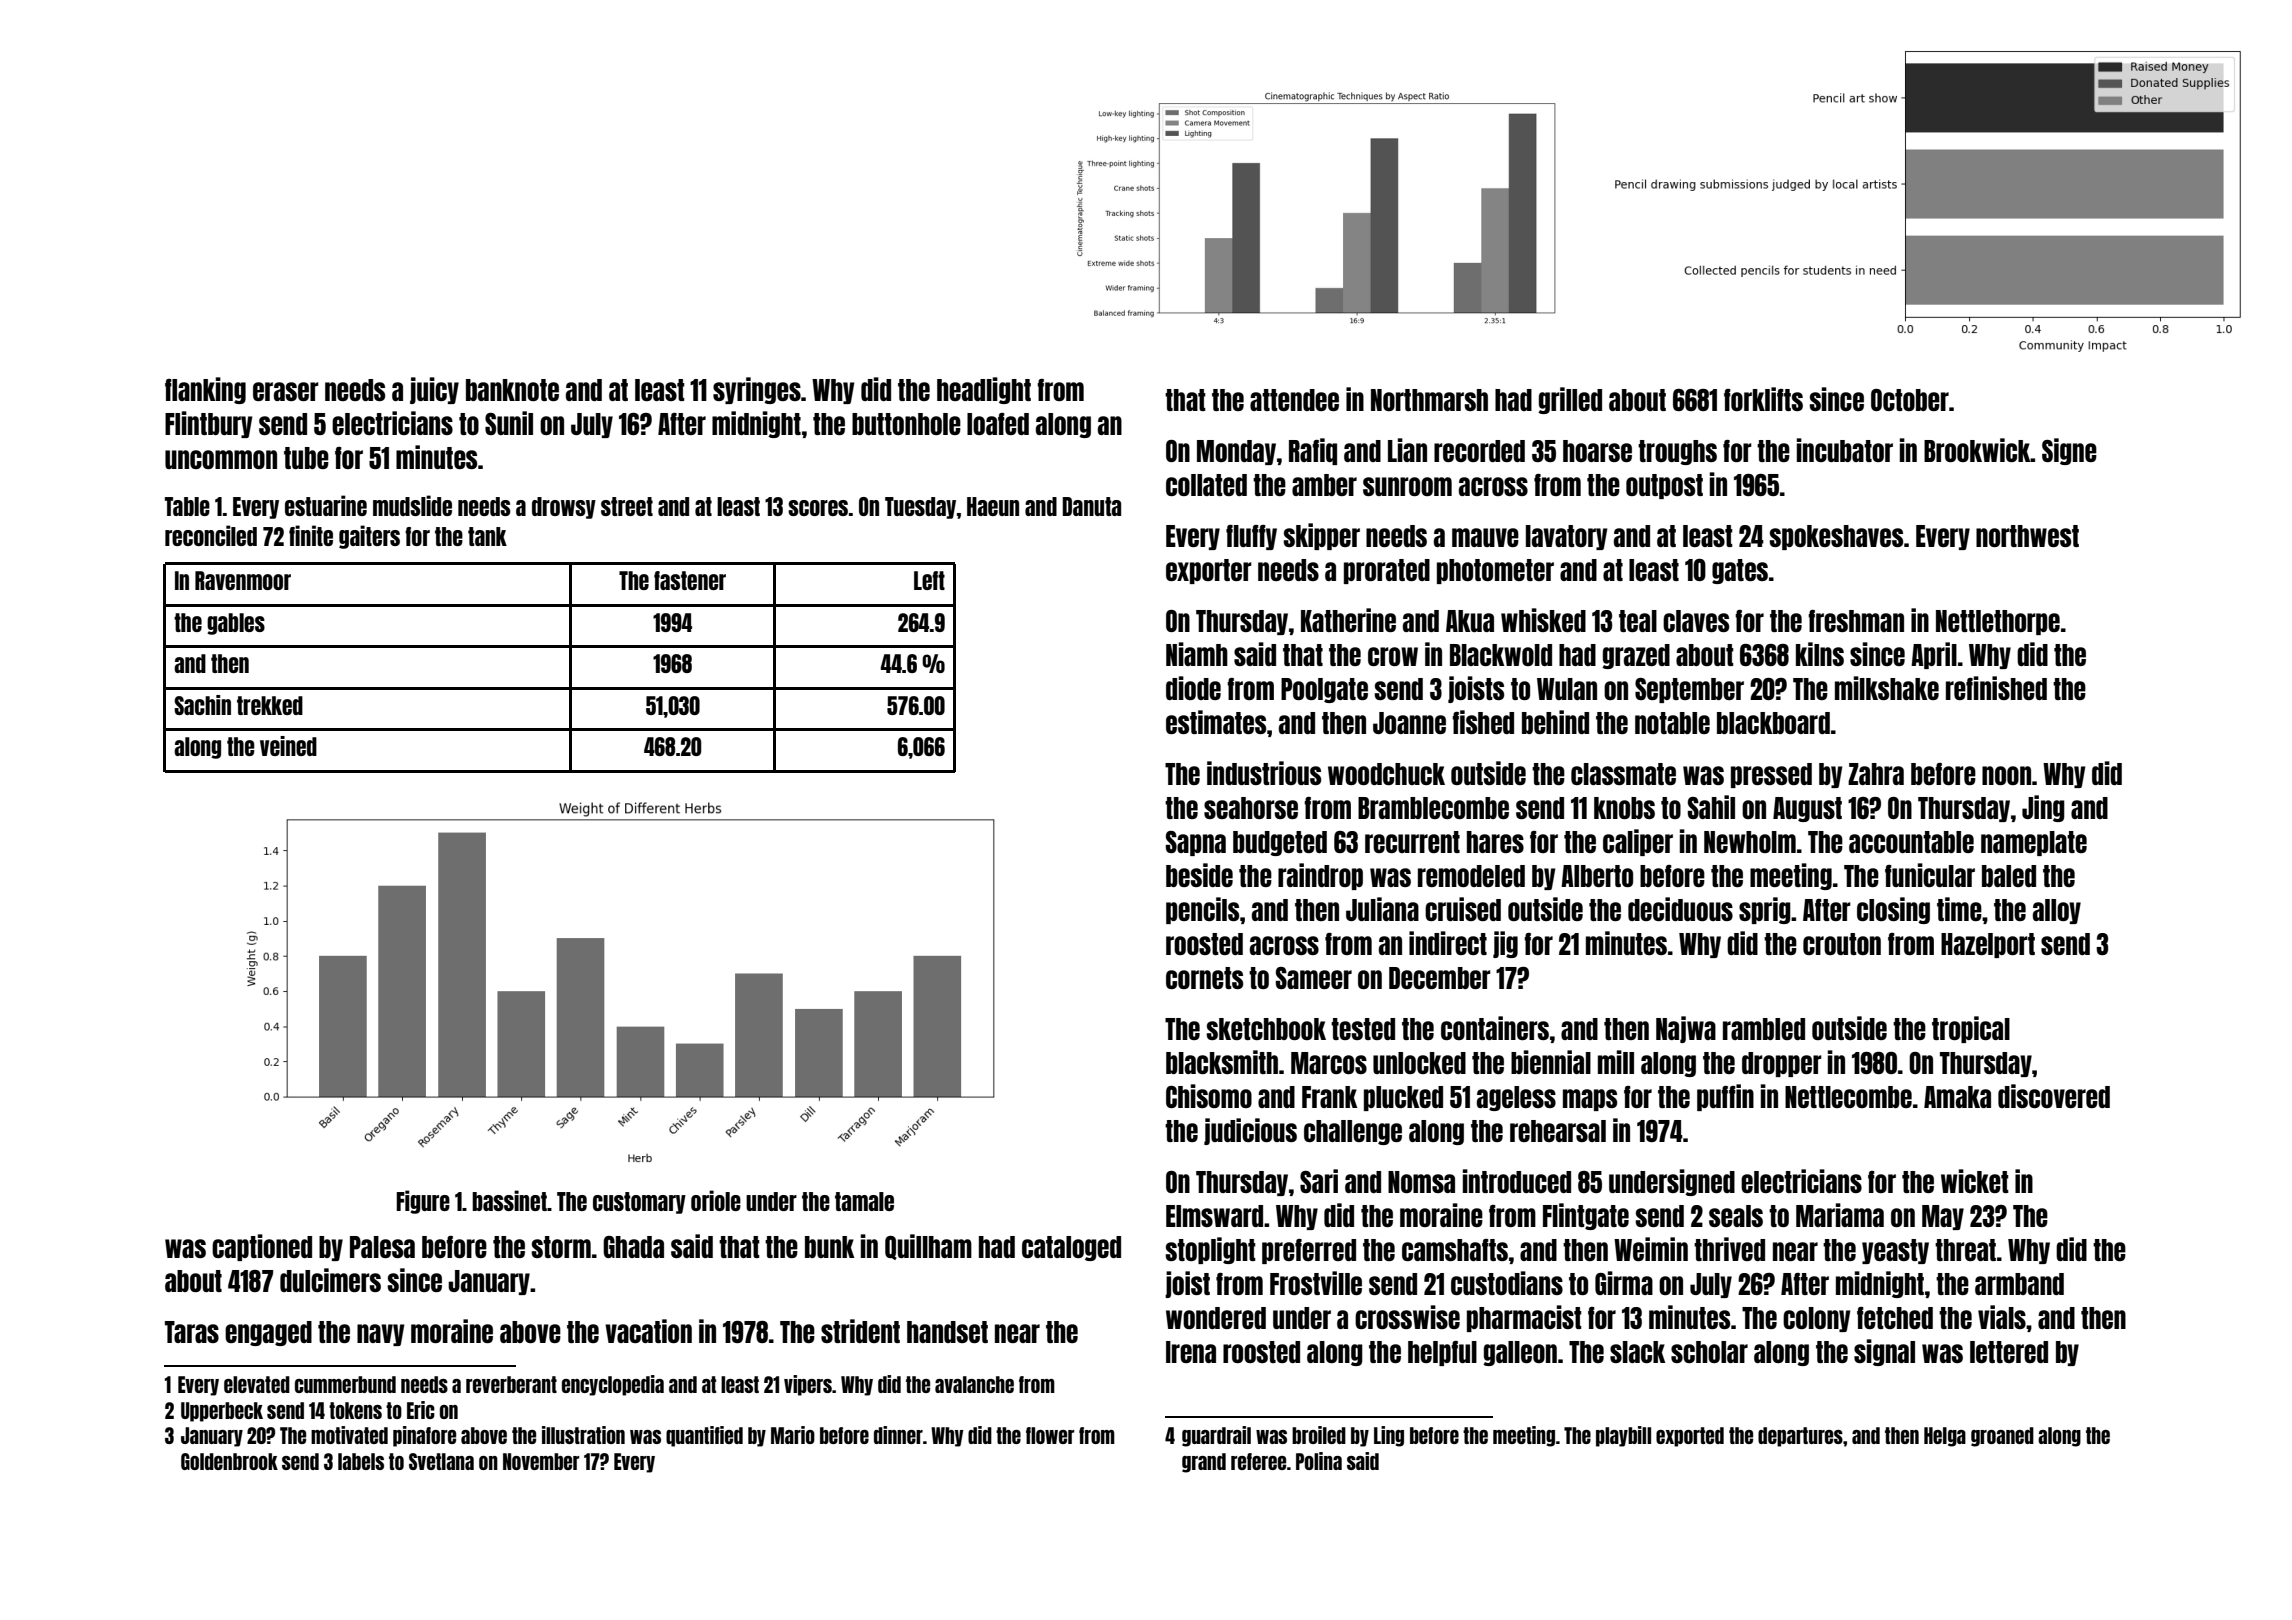 This document has width=2292, height=1620. What do you see at coordinates (1773, 723) in the document?
I see `blackboard` at bounding box center [1773, 723].
